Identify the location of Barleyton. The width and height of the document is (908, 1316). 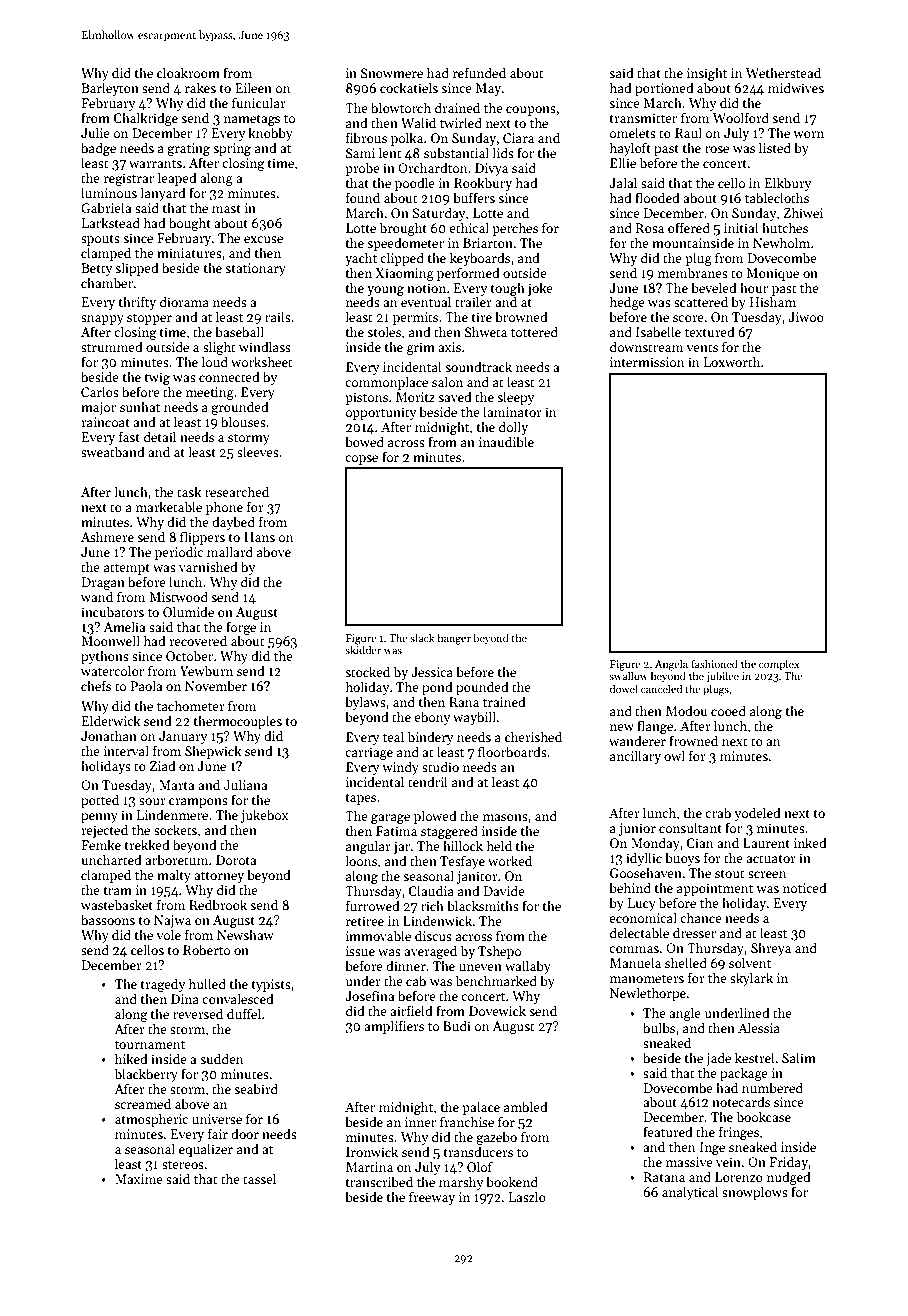
(110, 89).
